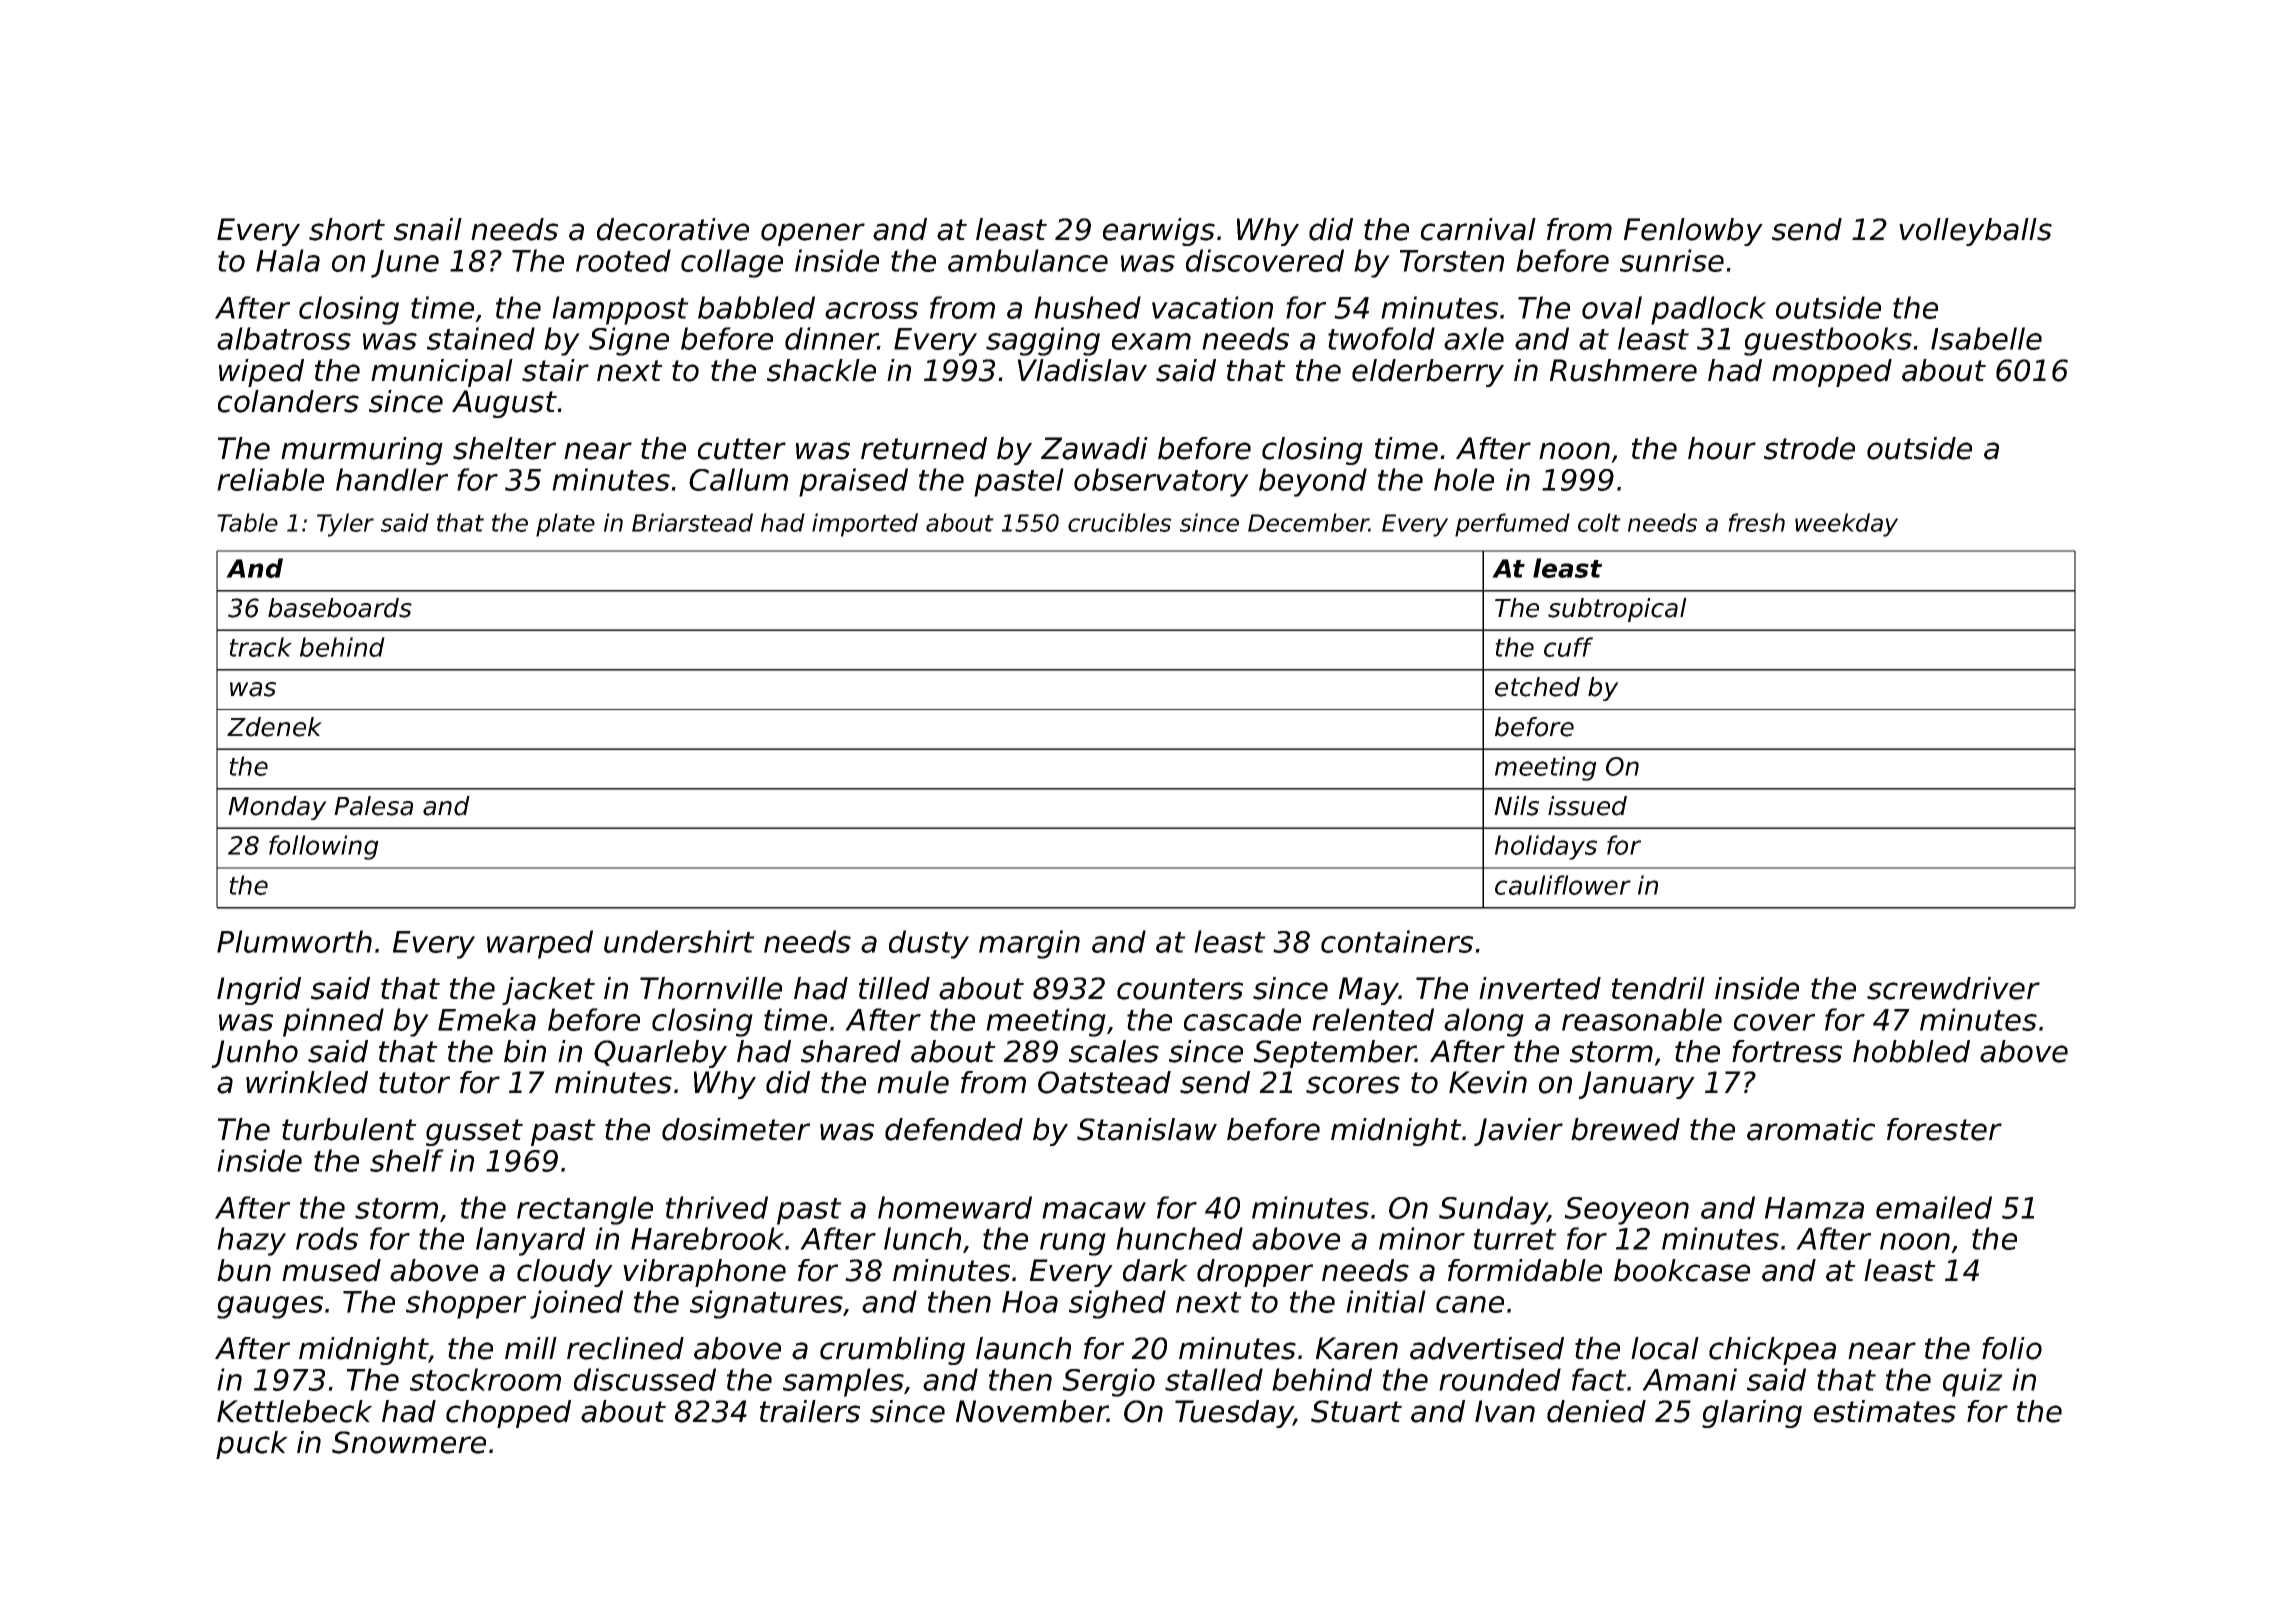  I want to click on short, so click(347, 229).
